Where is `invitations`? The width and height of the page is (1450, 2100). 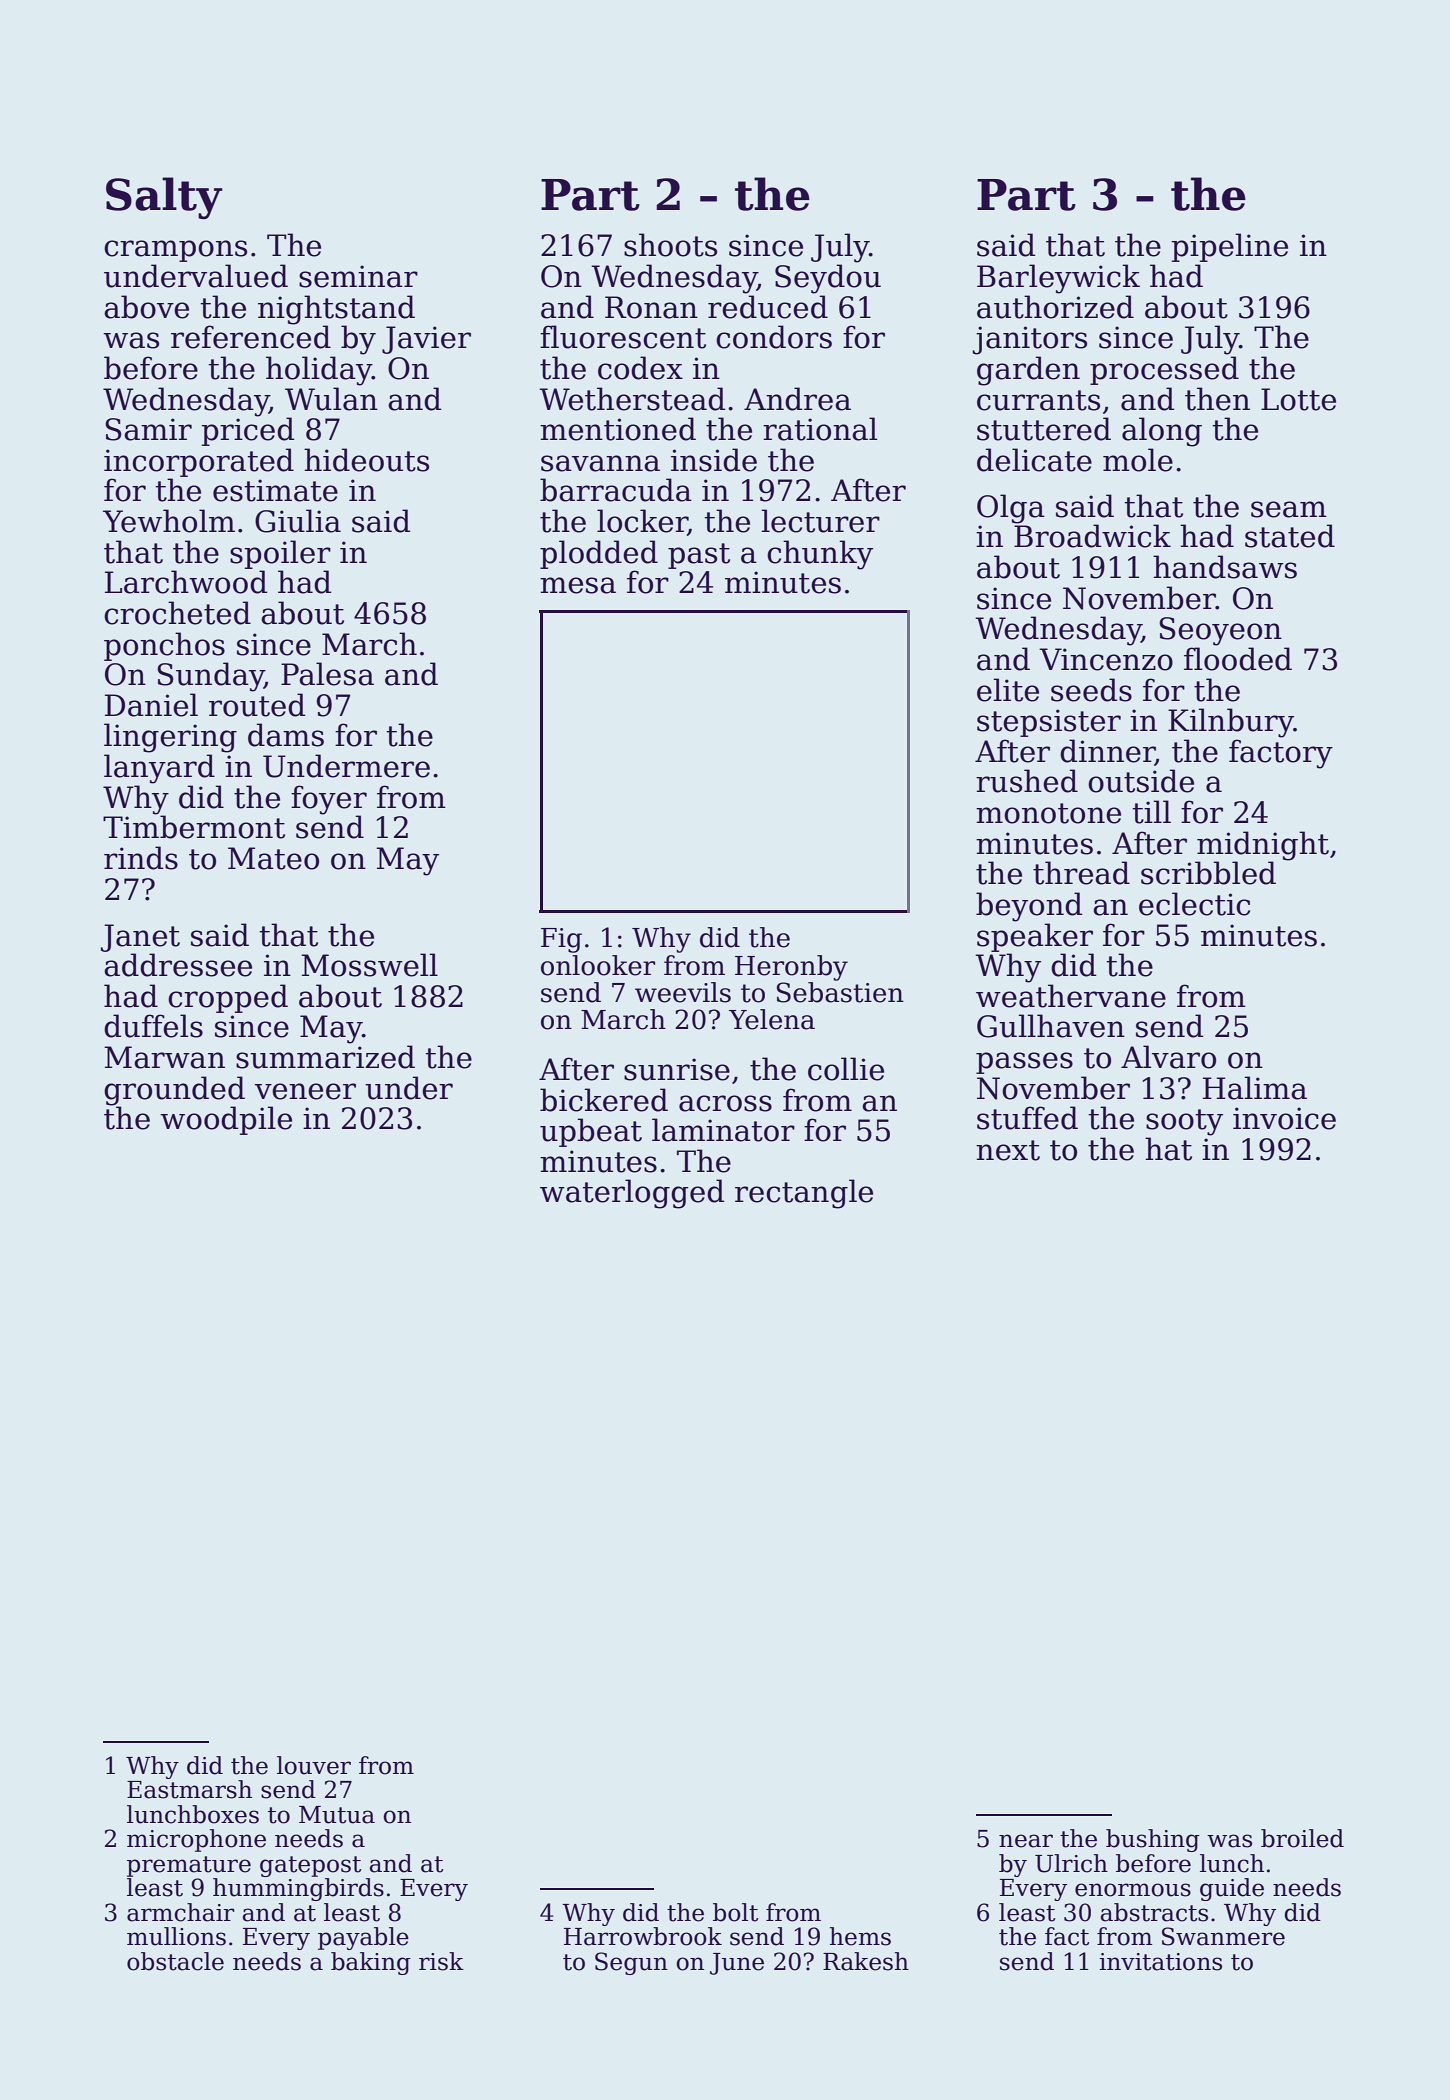 invitations is located at coordinates (1160, 1962).
